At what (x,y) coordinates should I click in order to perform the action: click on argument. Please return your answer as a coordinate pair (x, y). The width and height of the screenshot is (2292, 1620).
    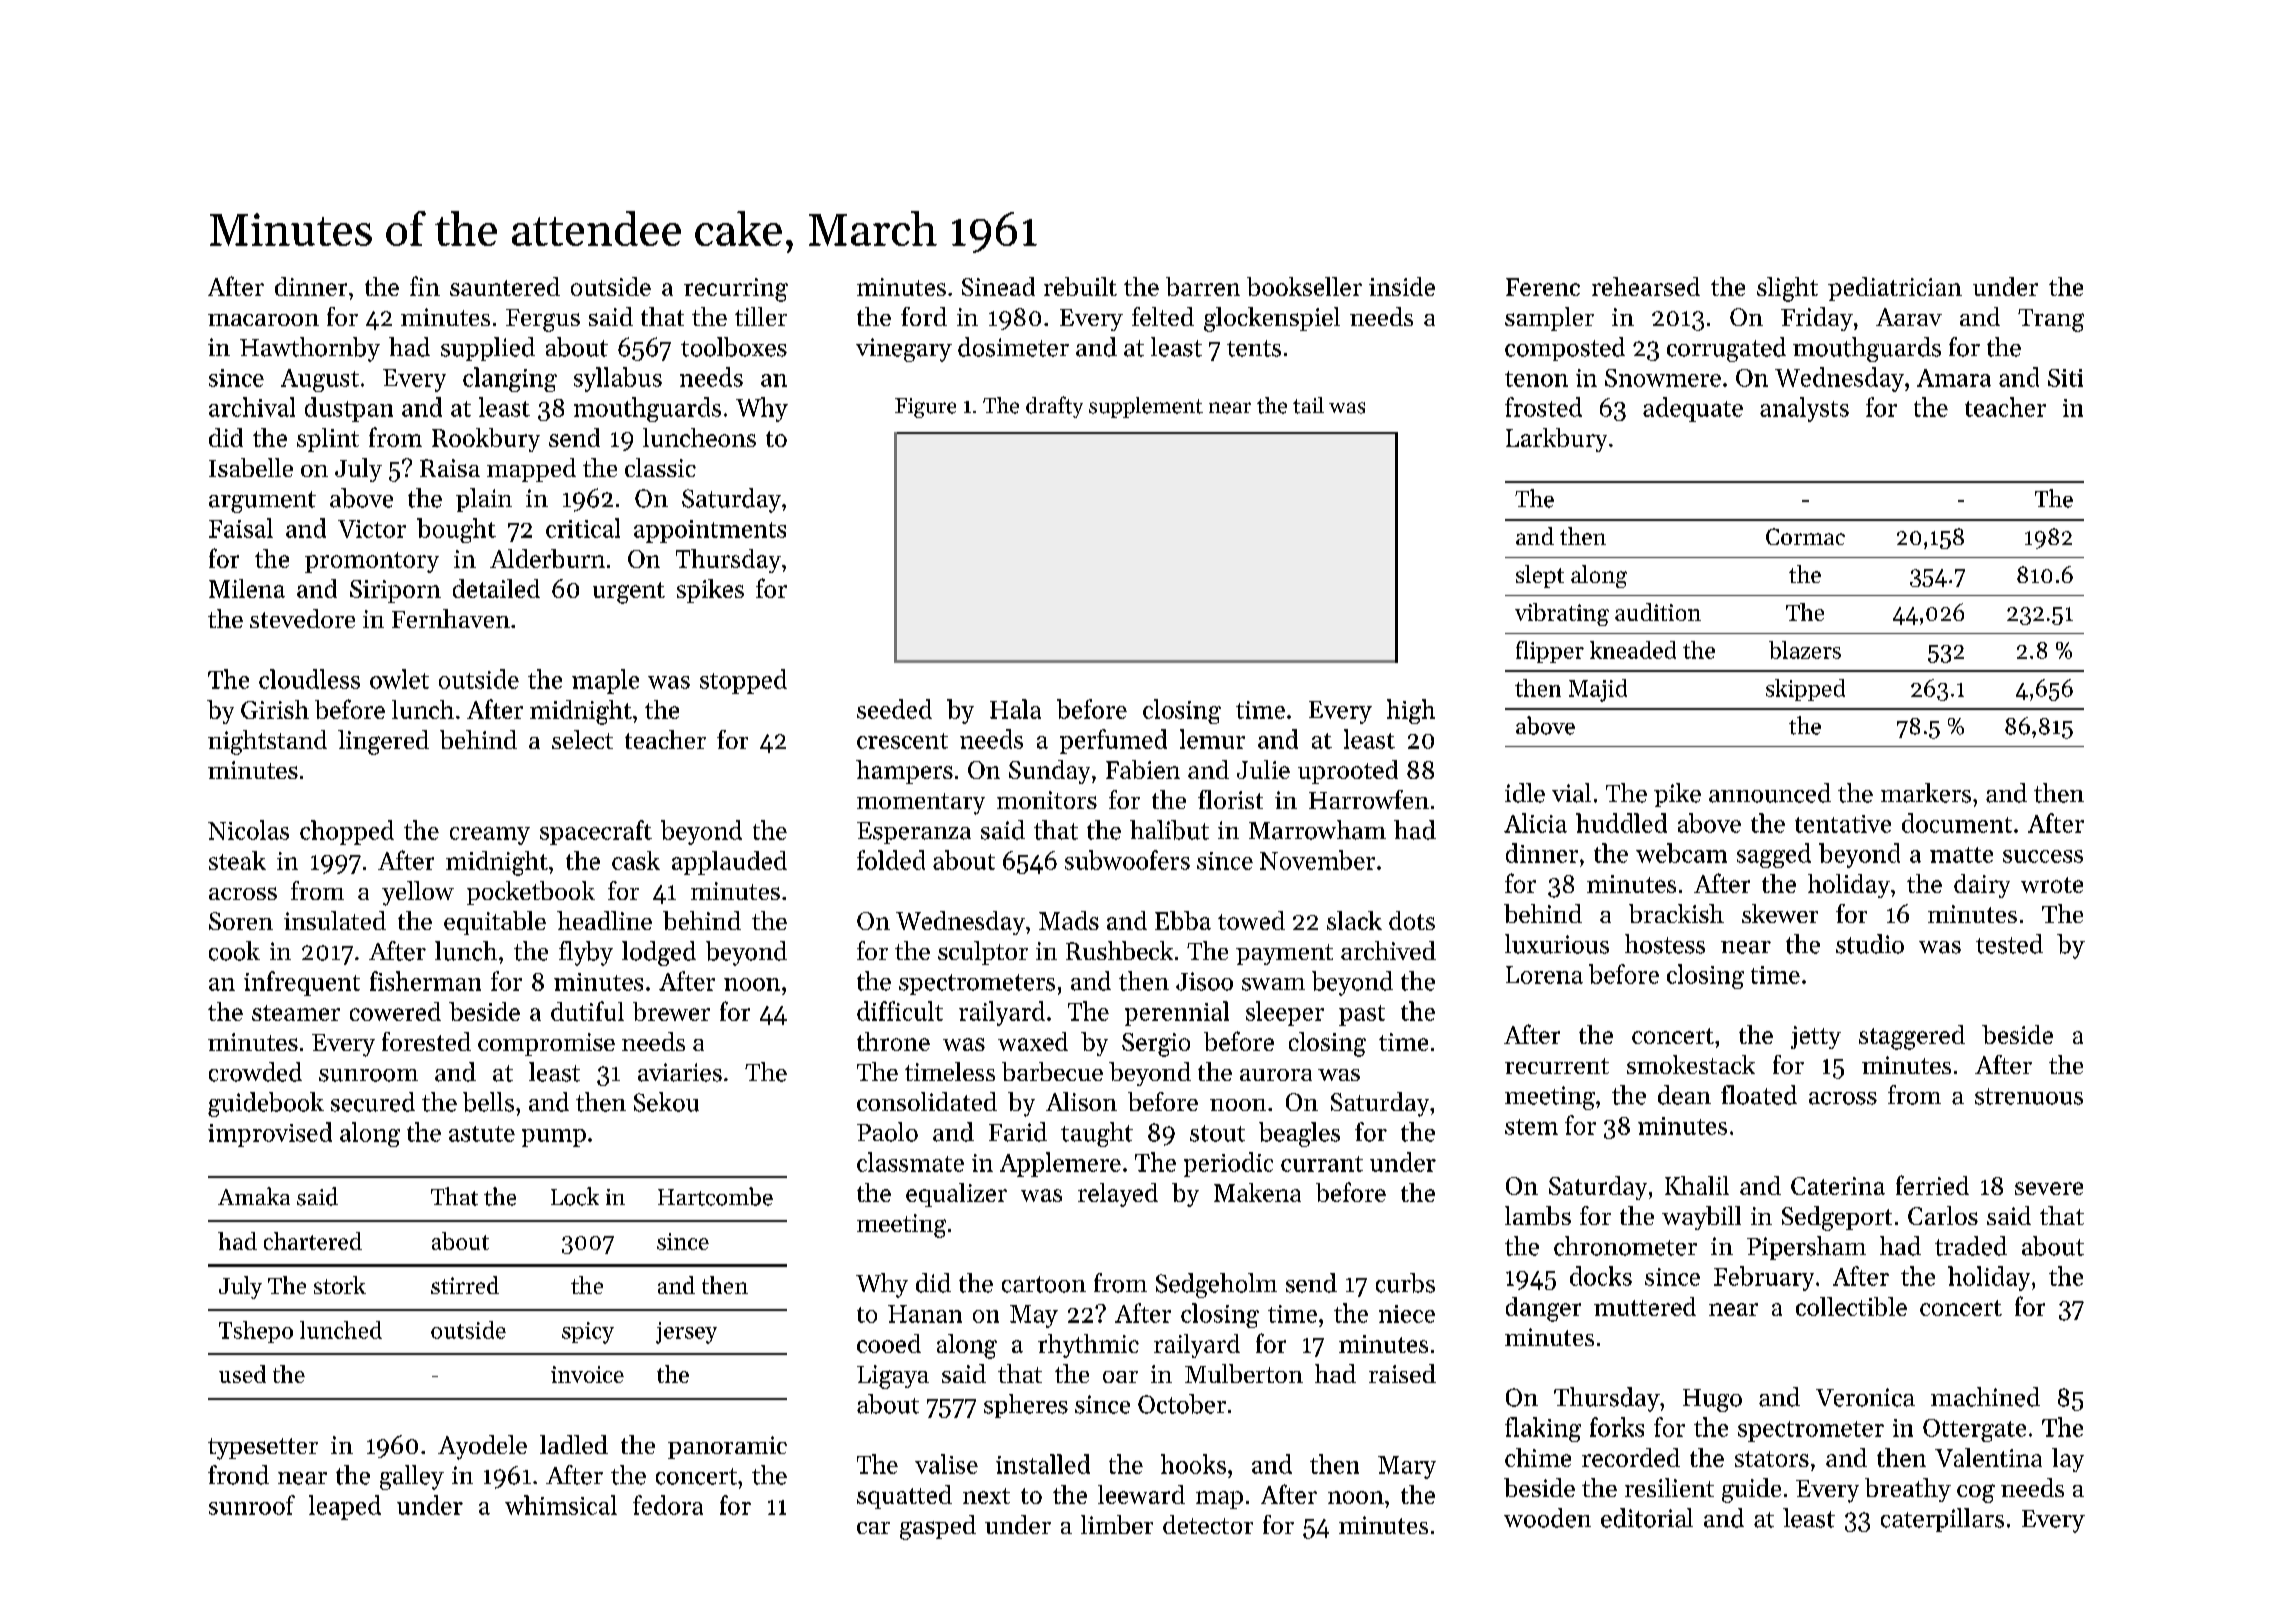
    Looking at the image, I should click on (262, 502).
